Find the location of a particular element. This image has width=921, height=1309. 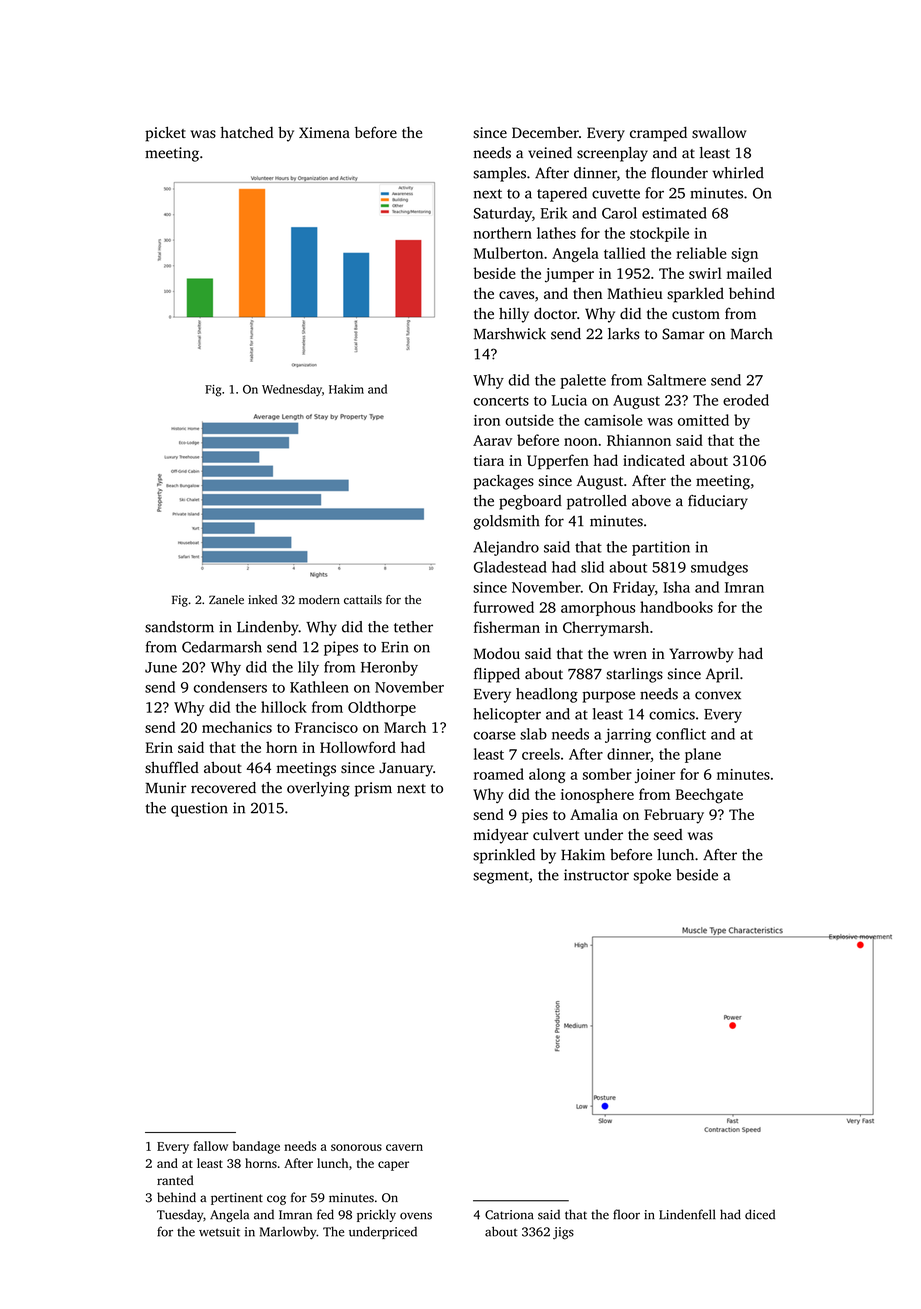

floor is located at coordinates (626, 1214).
